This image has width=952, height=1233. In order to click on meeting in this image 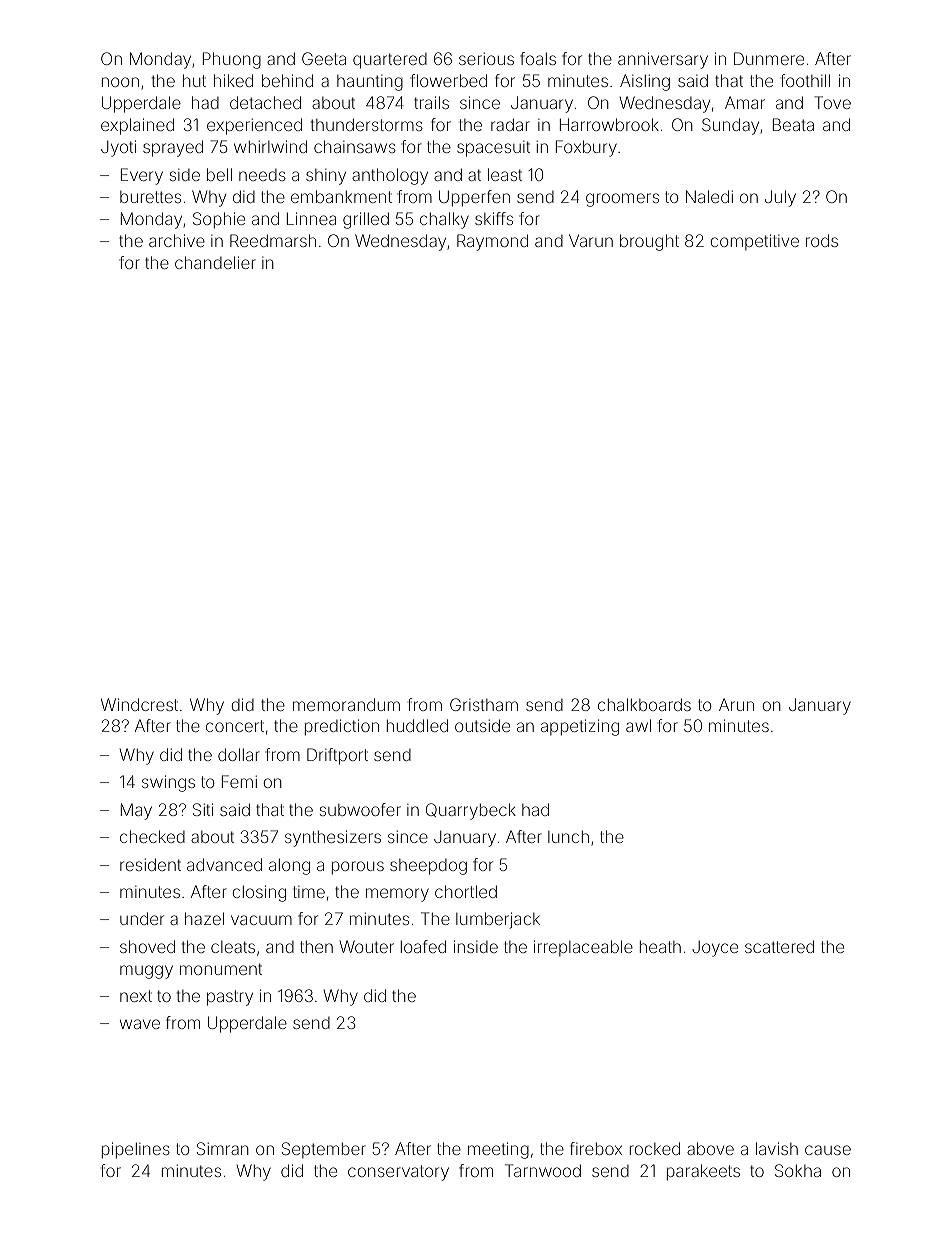, I will do `click(498, 1150)`.
